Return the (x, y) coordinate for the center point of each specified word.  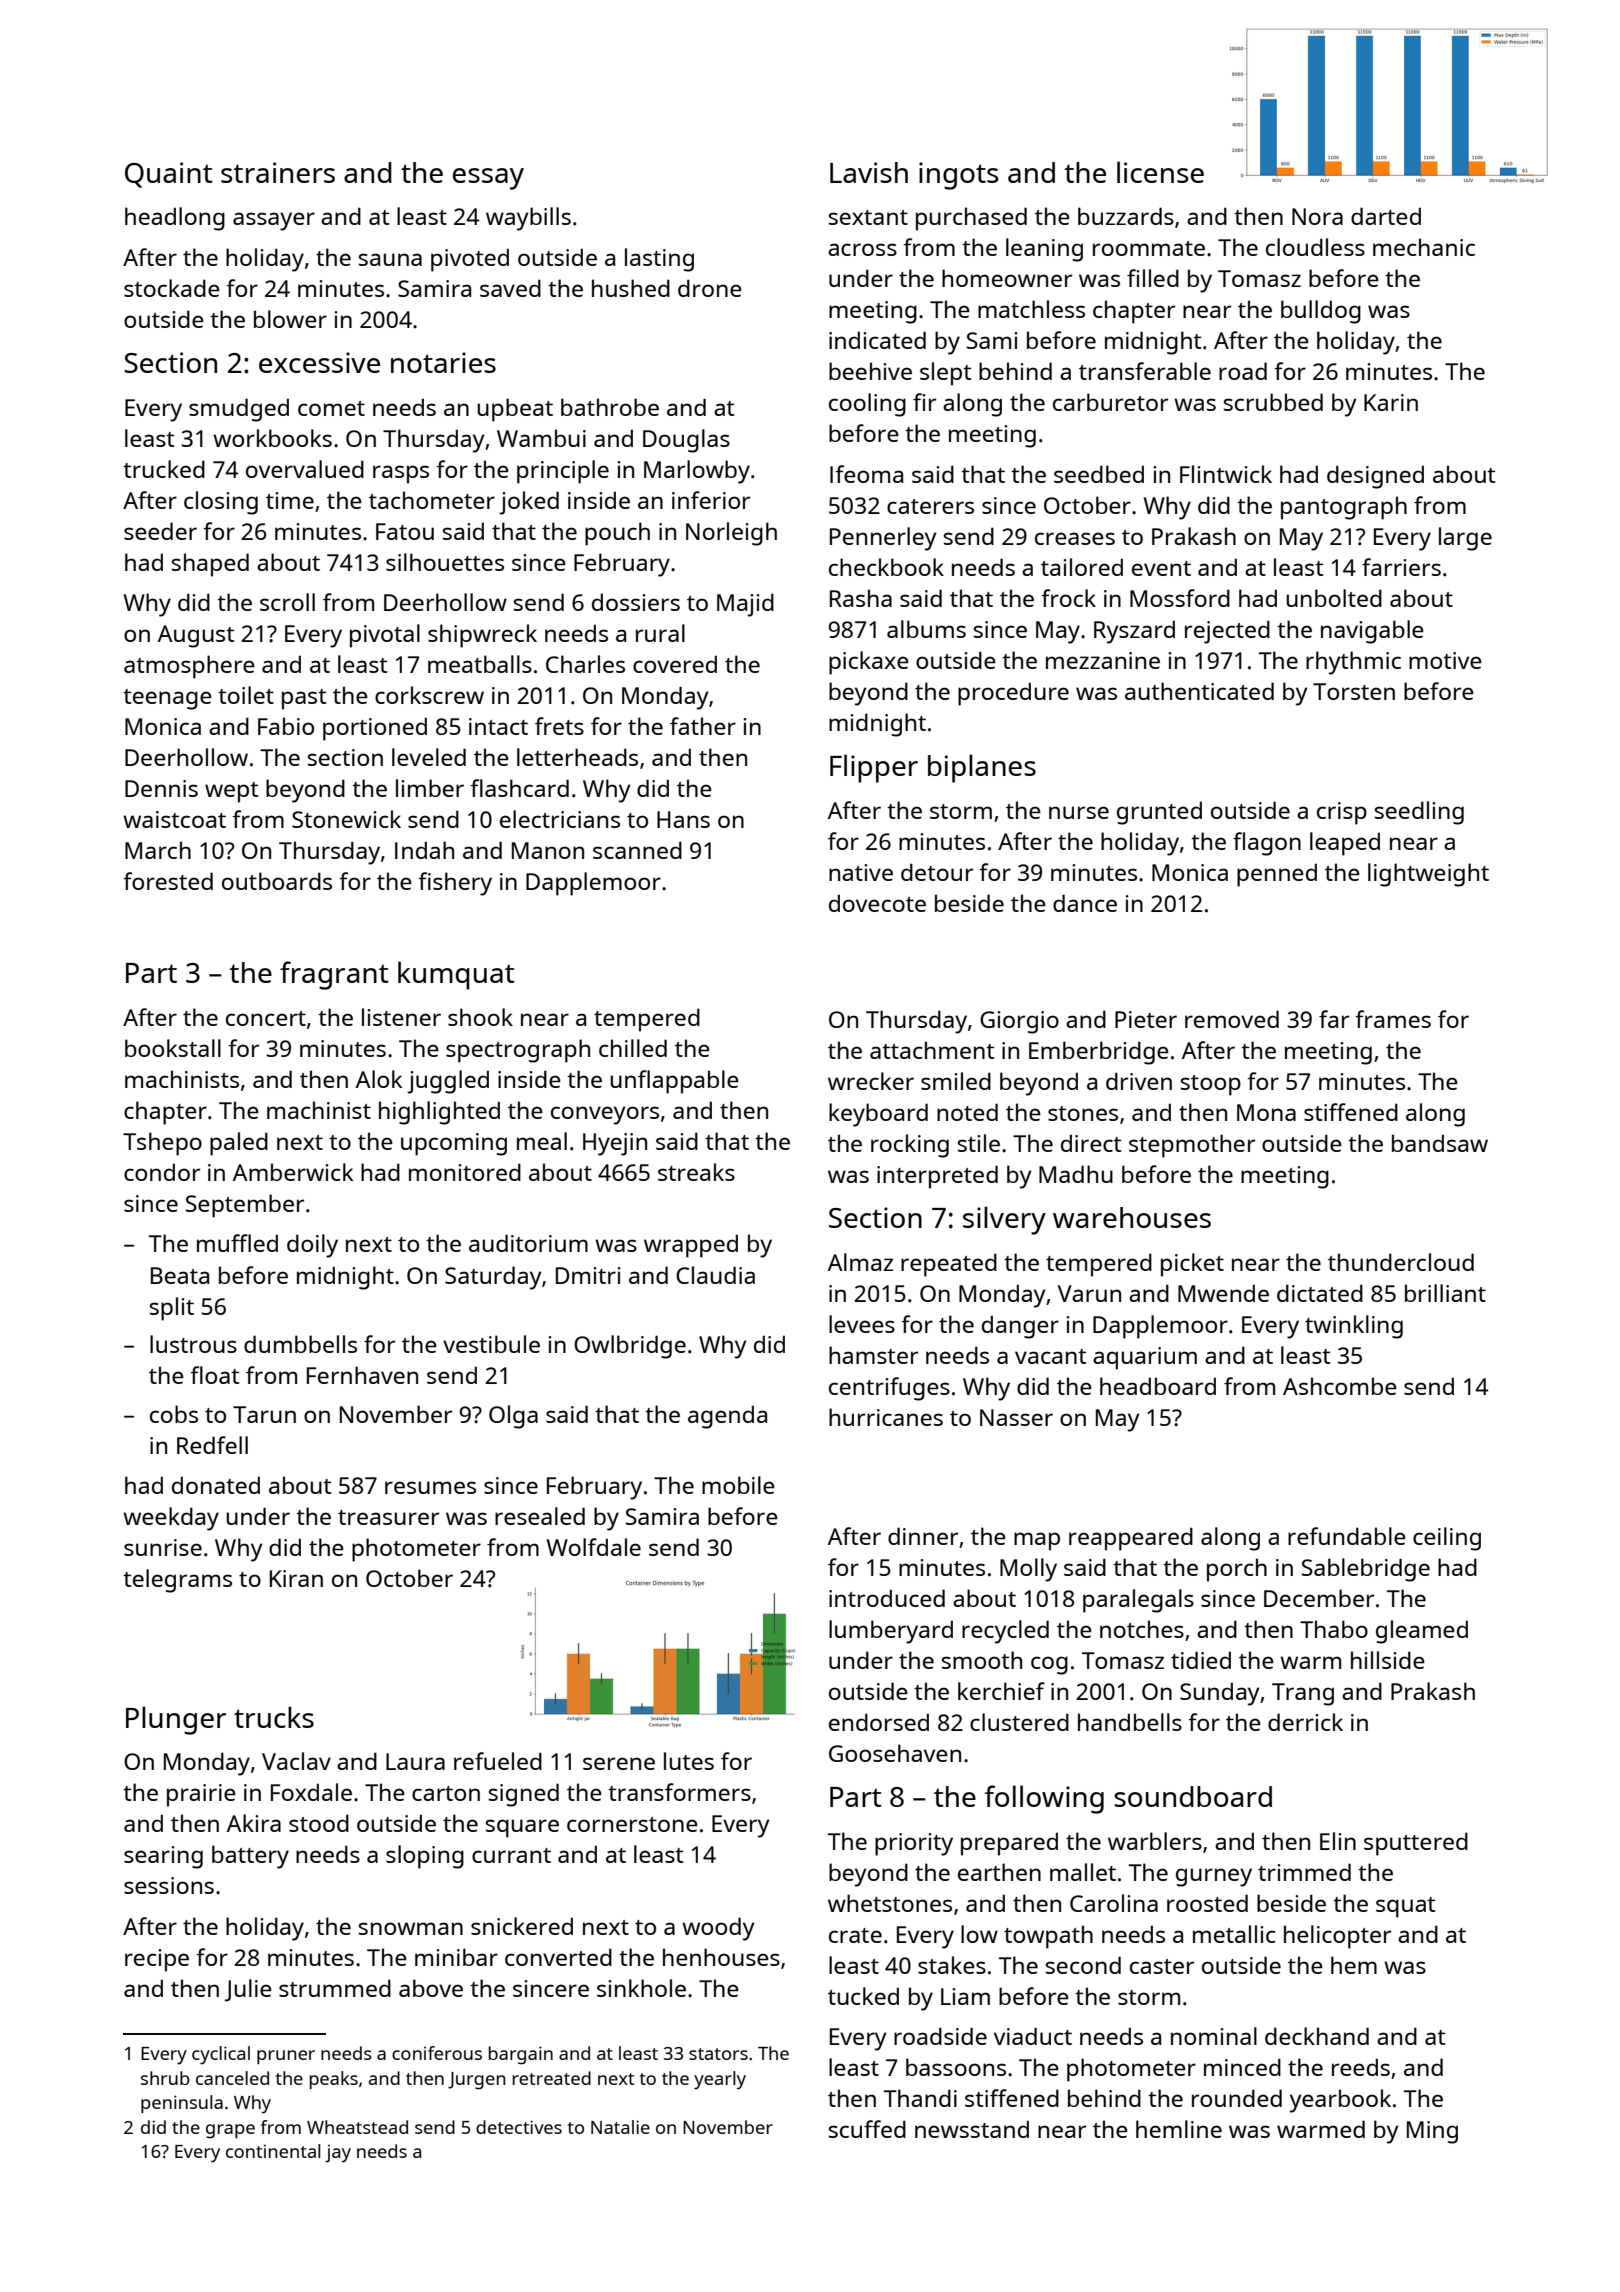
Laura (415, 1761)
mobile (738, 1485)
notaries (443, 362)
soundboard (1193, 1796)
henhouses (721, 1957)
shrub (165, 2078)
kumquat (456, 976)
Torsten (1354, 691)
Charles (585, 664)
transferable (1145, 371)
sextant (868, 217)
